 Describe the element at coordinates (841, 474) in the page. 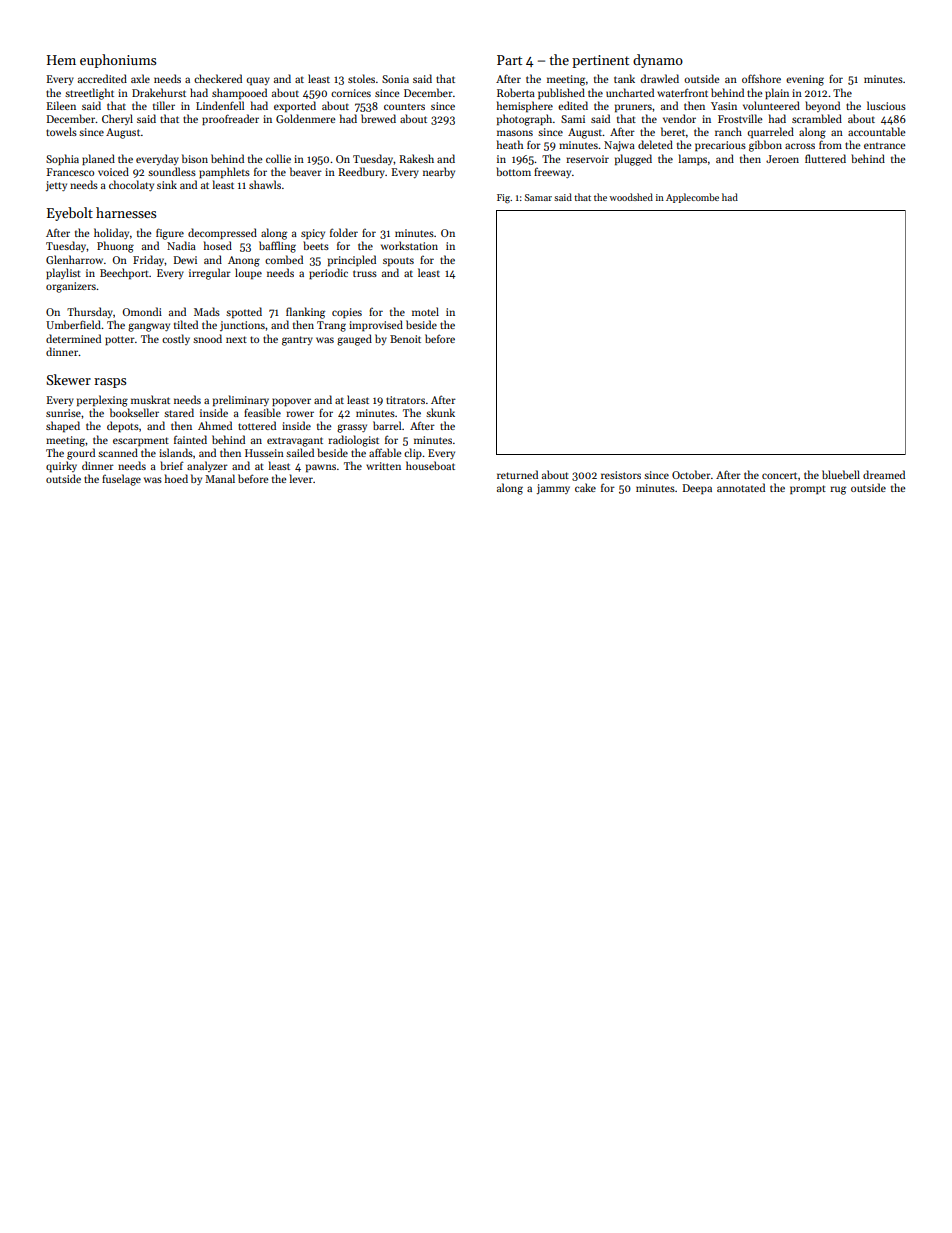

I see `bluebell` at that location.
